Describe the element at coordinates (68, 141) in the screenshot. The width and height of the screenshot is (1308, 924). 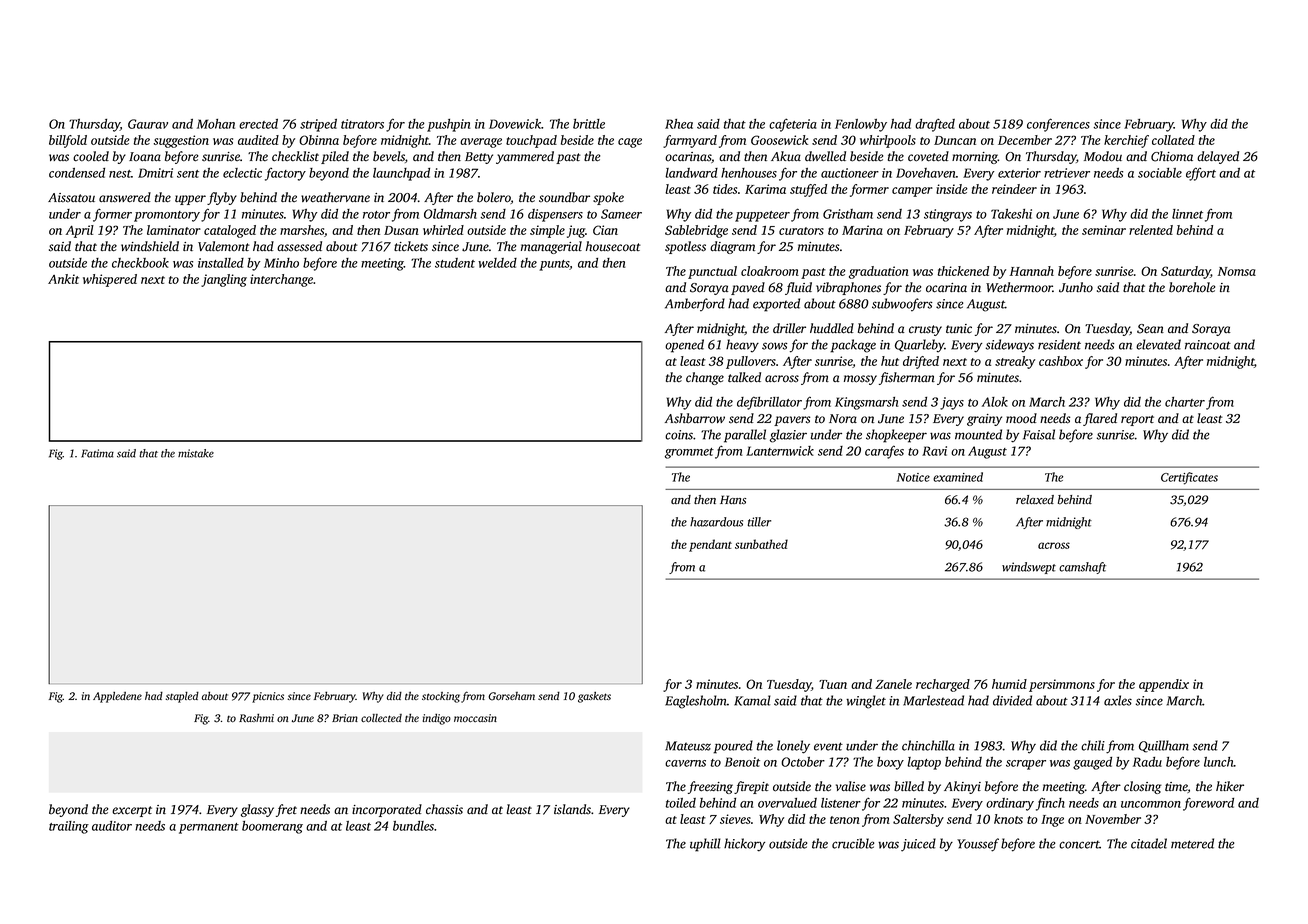
I see `billfold` at that location.
